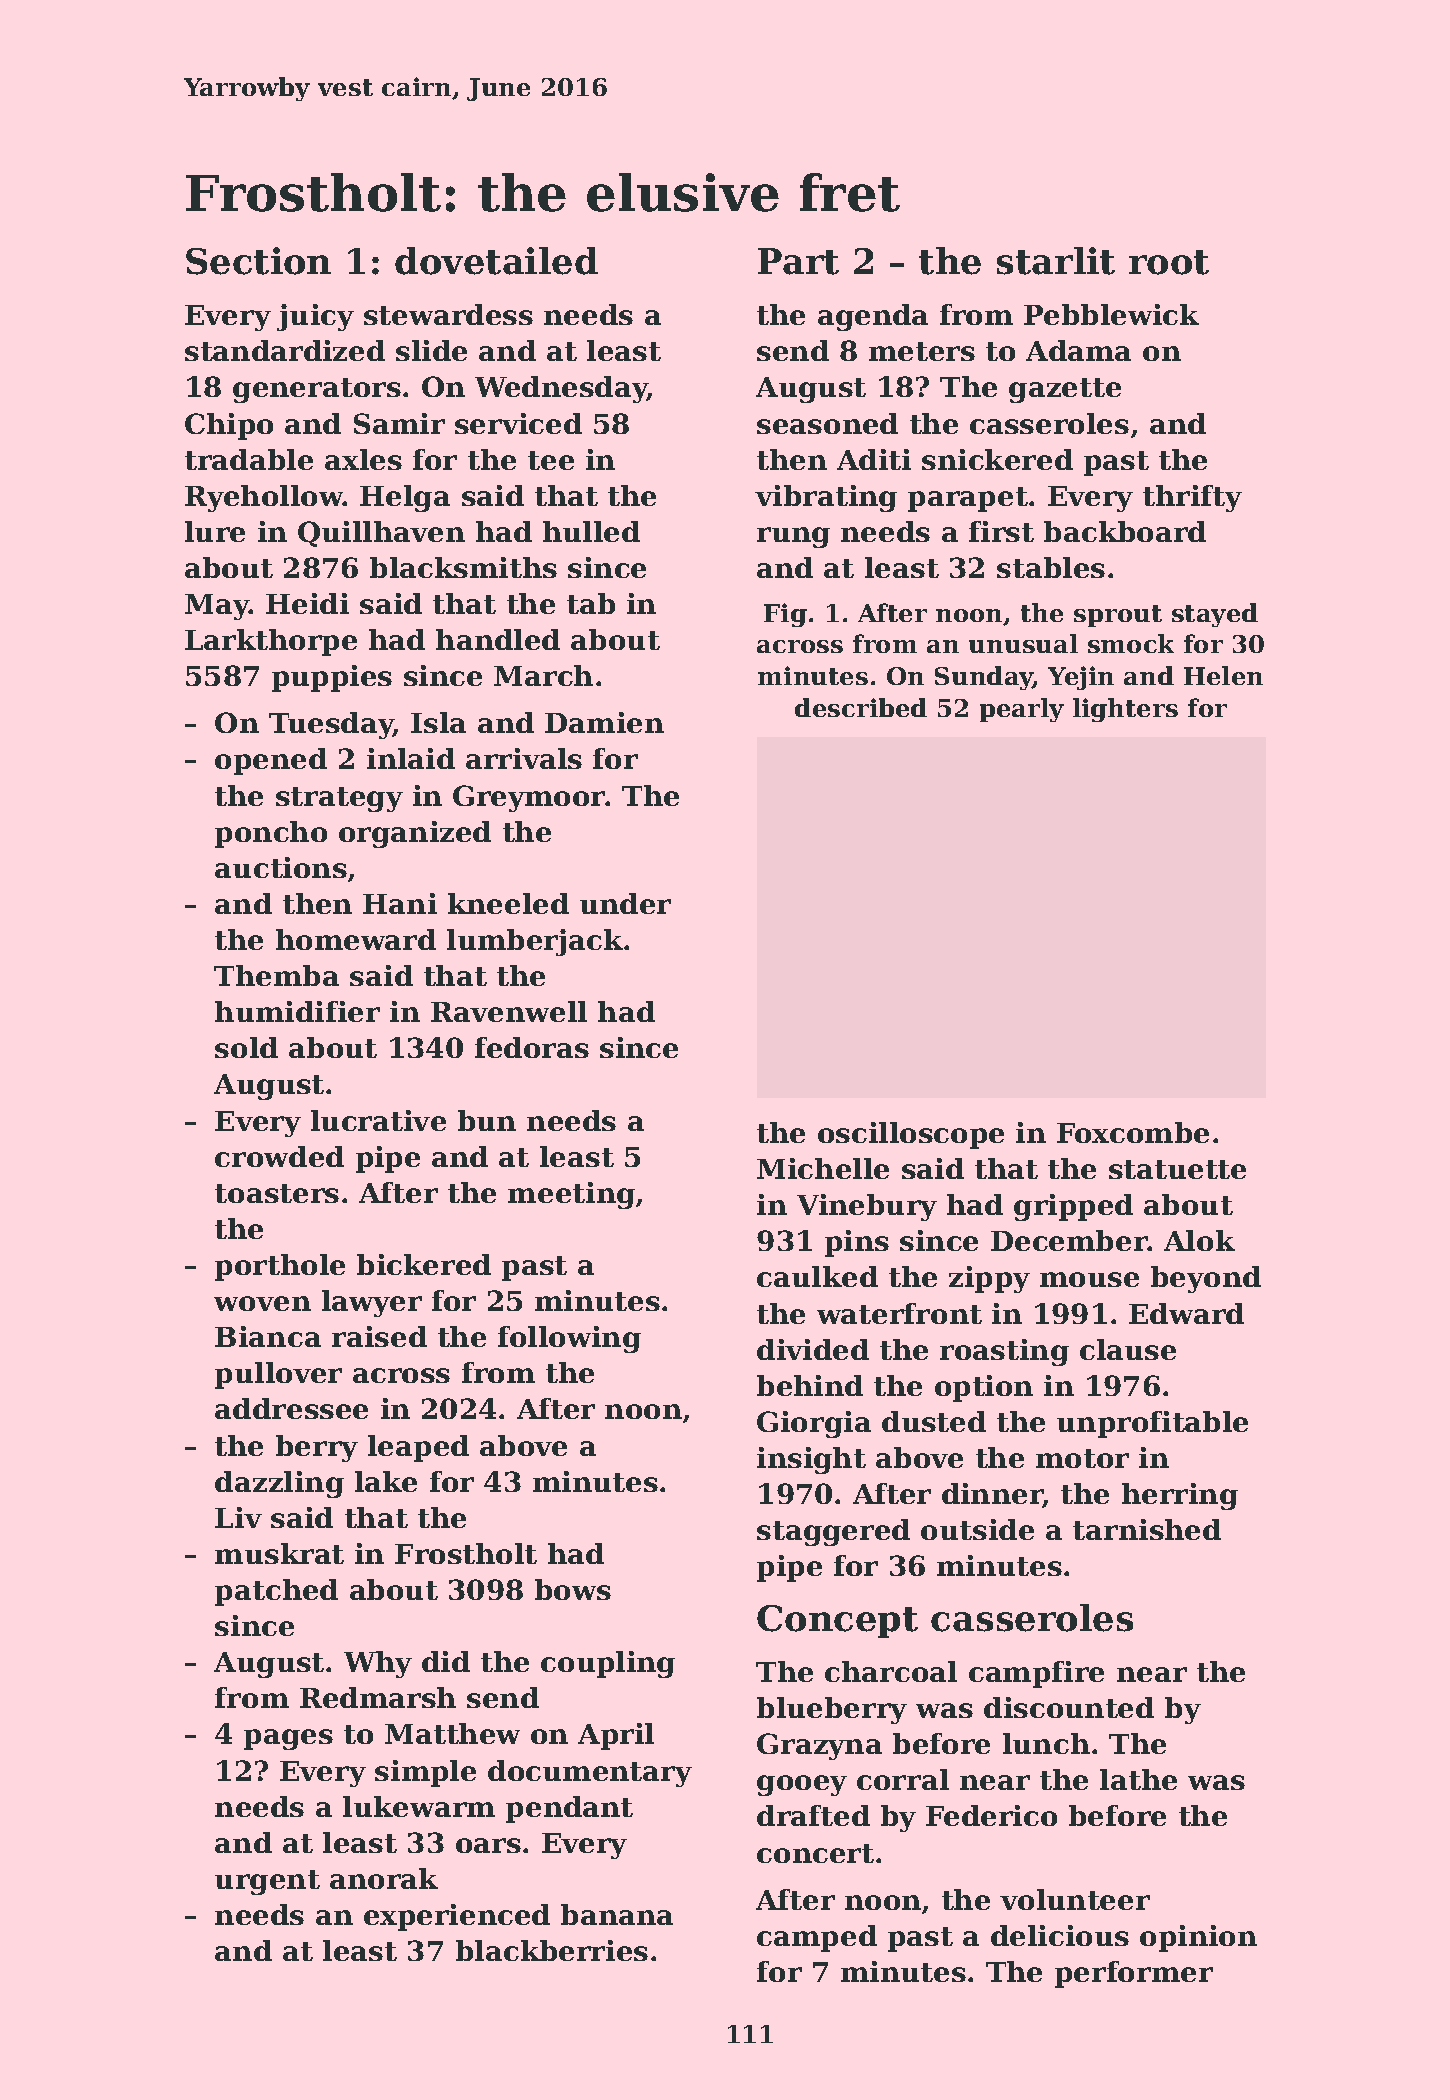 The width and height of the screenshot is (1450, 2100). Describe the element at coordinates (823, 1168) in the screenshot. I see `Michelle` at that location.
